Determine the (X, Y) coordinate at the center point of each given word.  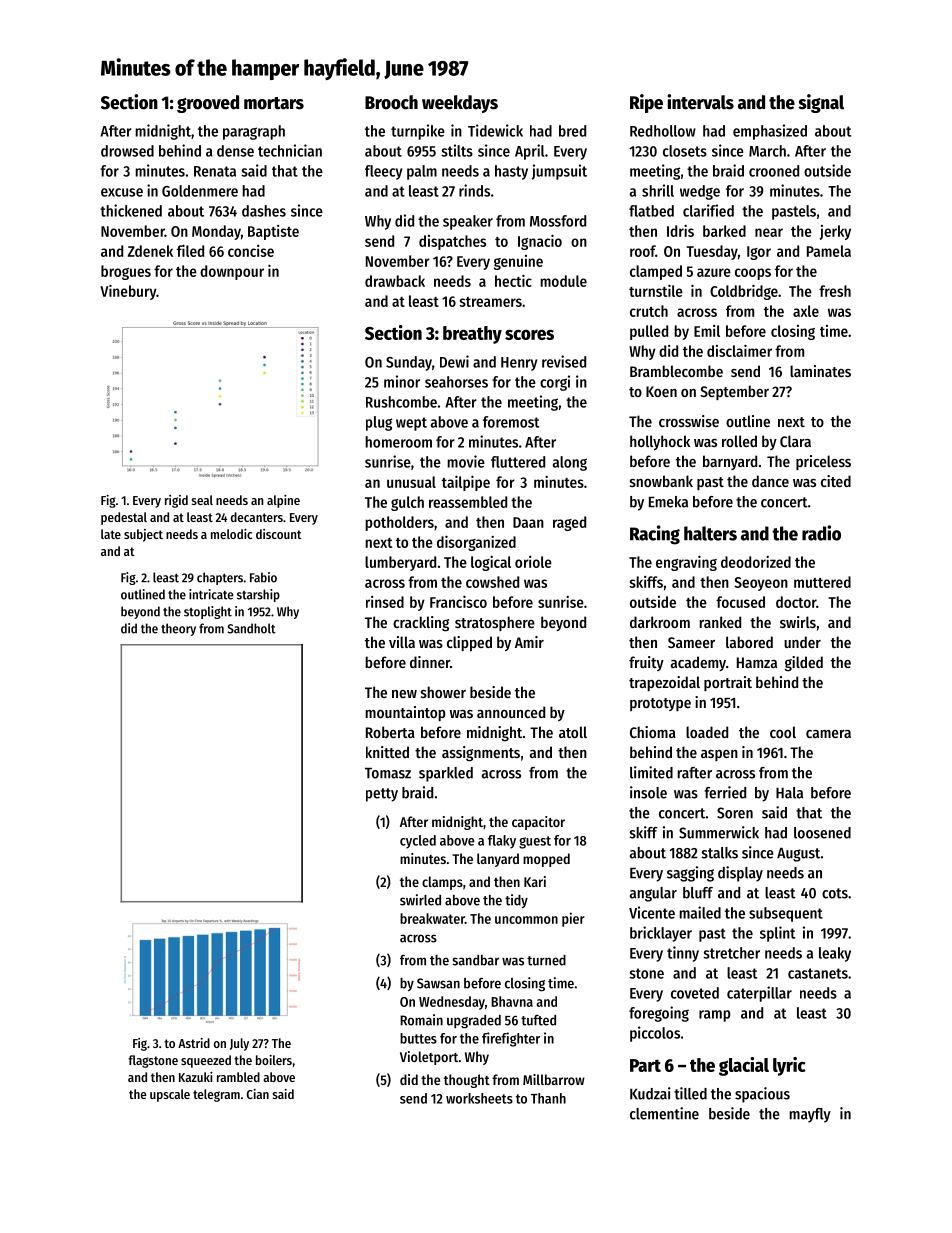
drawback (395, 281)
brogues (126, 272)
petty (382, 795)
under (802, 642)
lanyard (498, 860)
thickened (131, 210)
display (740, 874)
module (563, 281)
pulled (649, 332)
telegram (216, 1095)
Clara (795, 441)
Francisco (458, 601)
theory (178, 629)
